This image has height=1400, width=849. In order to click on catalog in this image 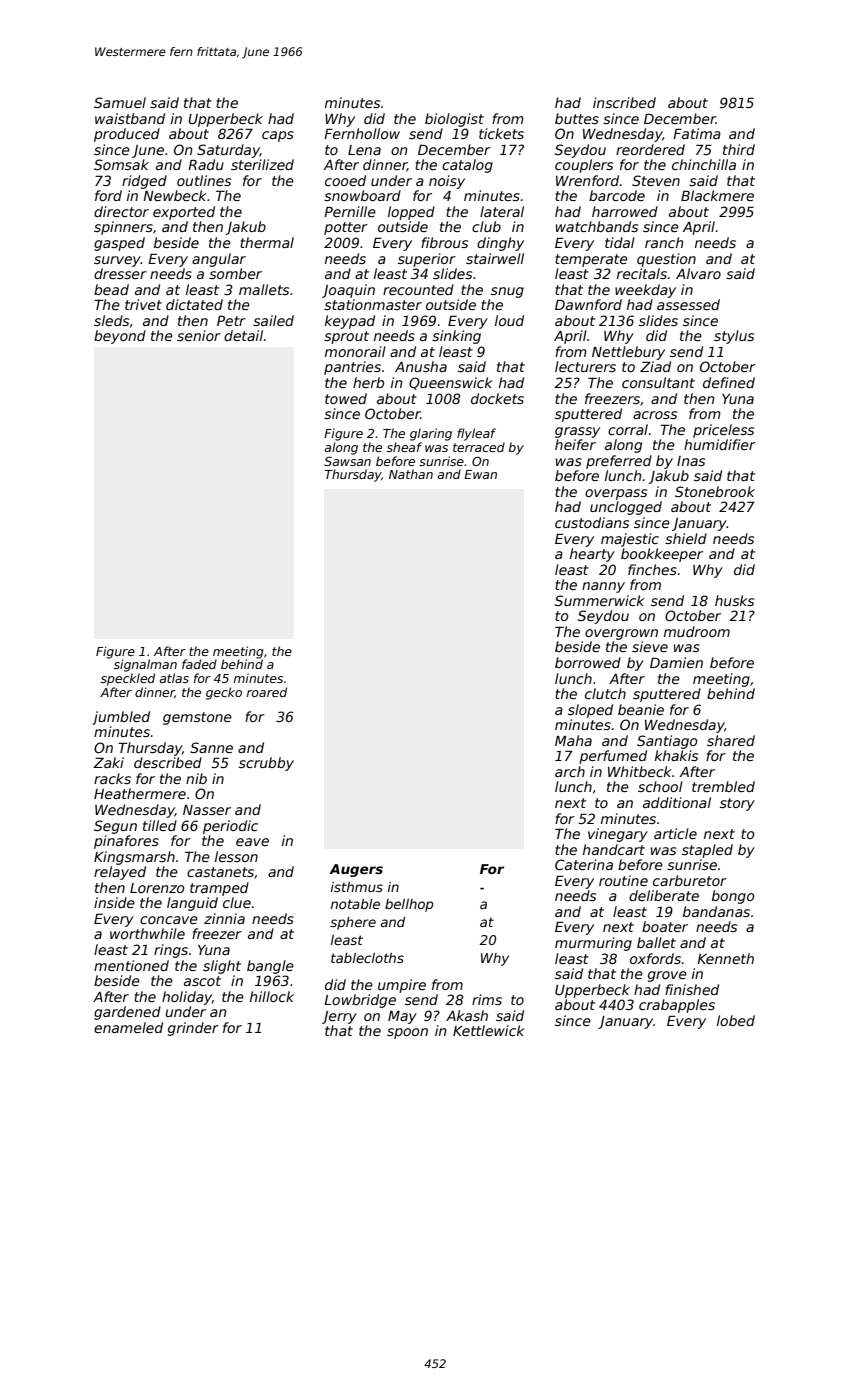, I will do `click(467, 166)`.
